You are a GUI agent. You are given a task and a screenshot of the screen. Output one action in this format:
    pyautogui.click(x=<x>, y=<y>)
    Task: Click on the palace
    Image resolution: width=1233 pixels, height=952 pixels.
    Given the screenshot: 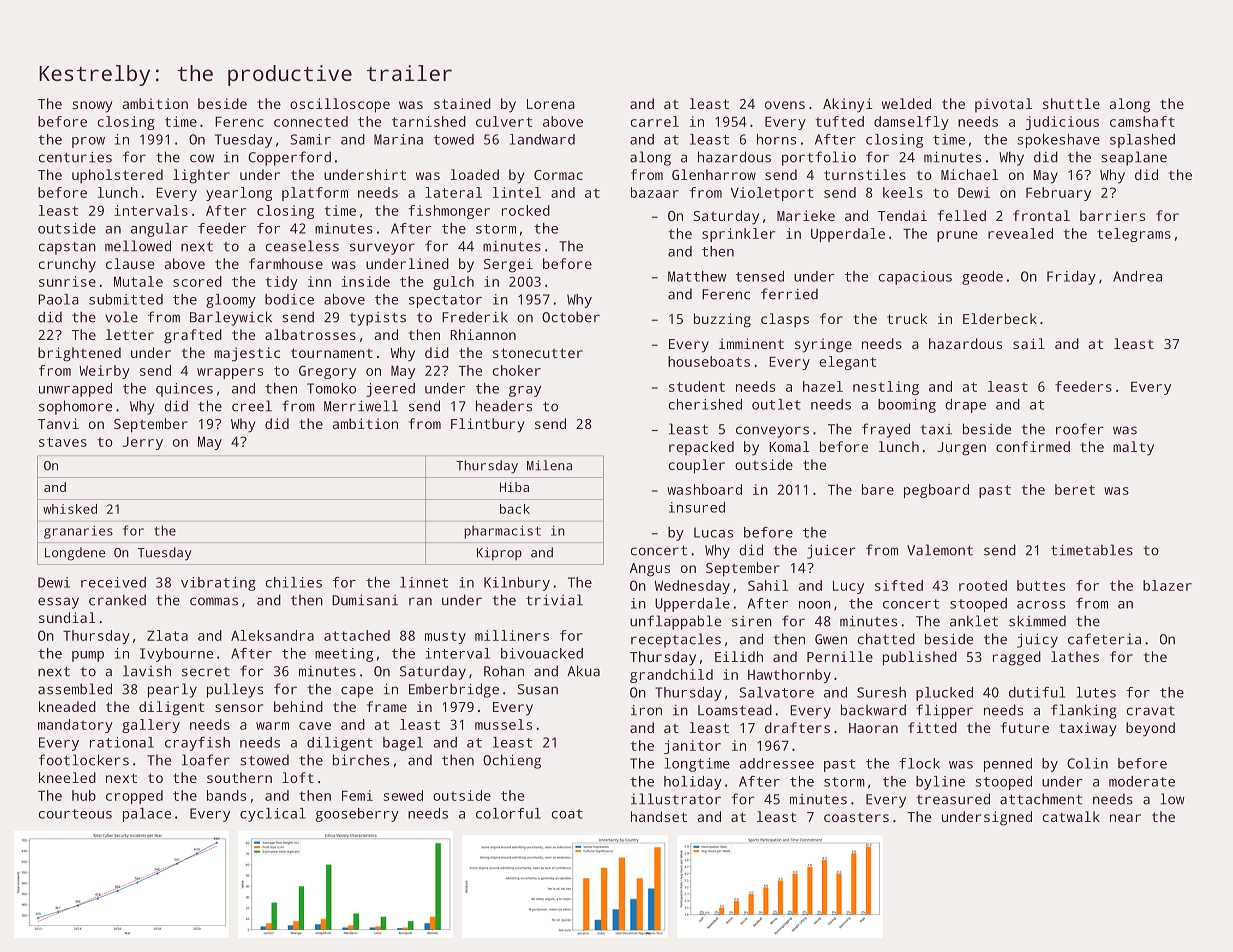 What is the action you would take?
    pyautogui.click(x=147, y=815)
